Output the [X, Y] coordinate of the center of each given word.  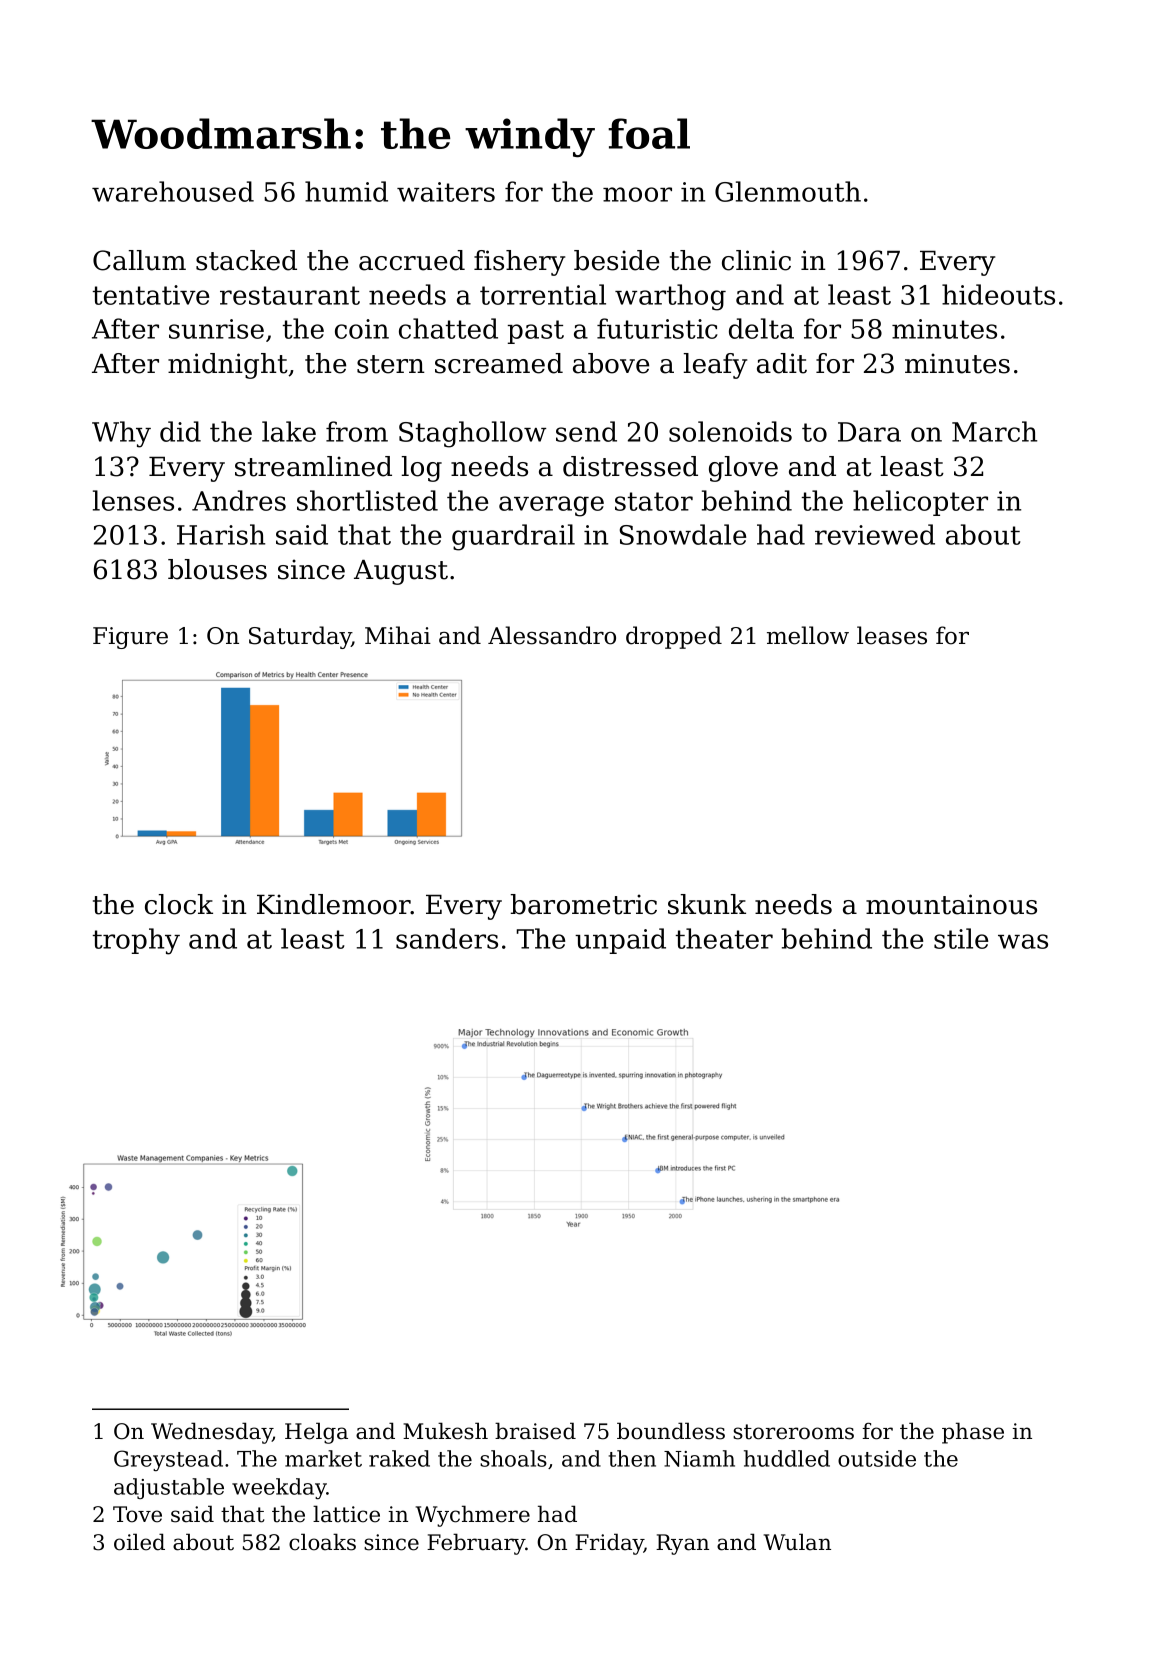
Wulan [797, 1542]
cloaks [322, 1542]
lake [289, 431]
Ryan [682, 1544]
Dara [869, 432]
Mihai [398, 635]
